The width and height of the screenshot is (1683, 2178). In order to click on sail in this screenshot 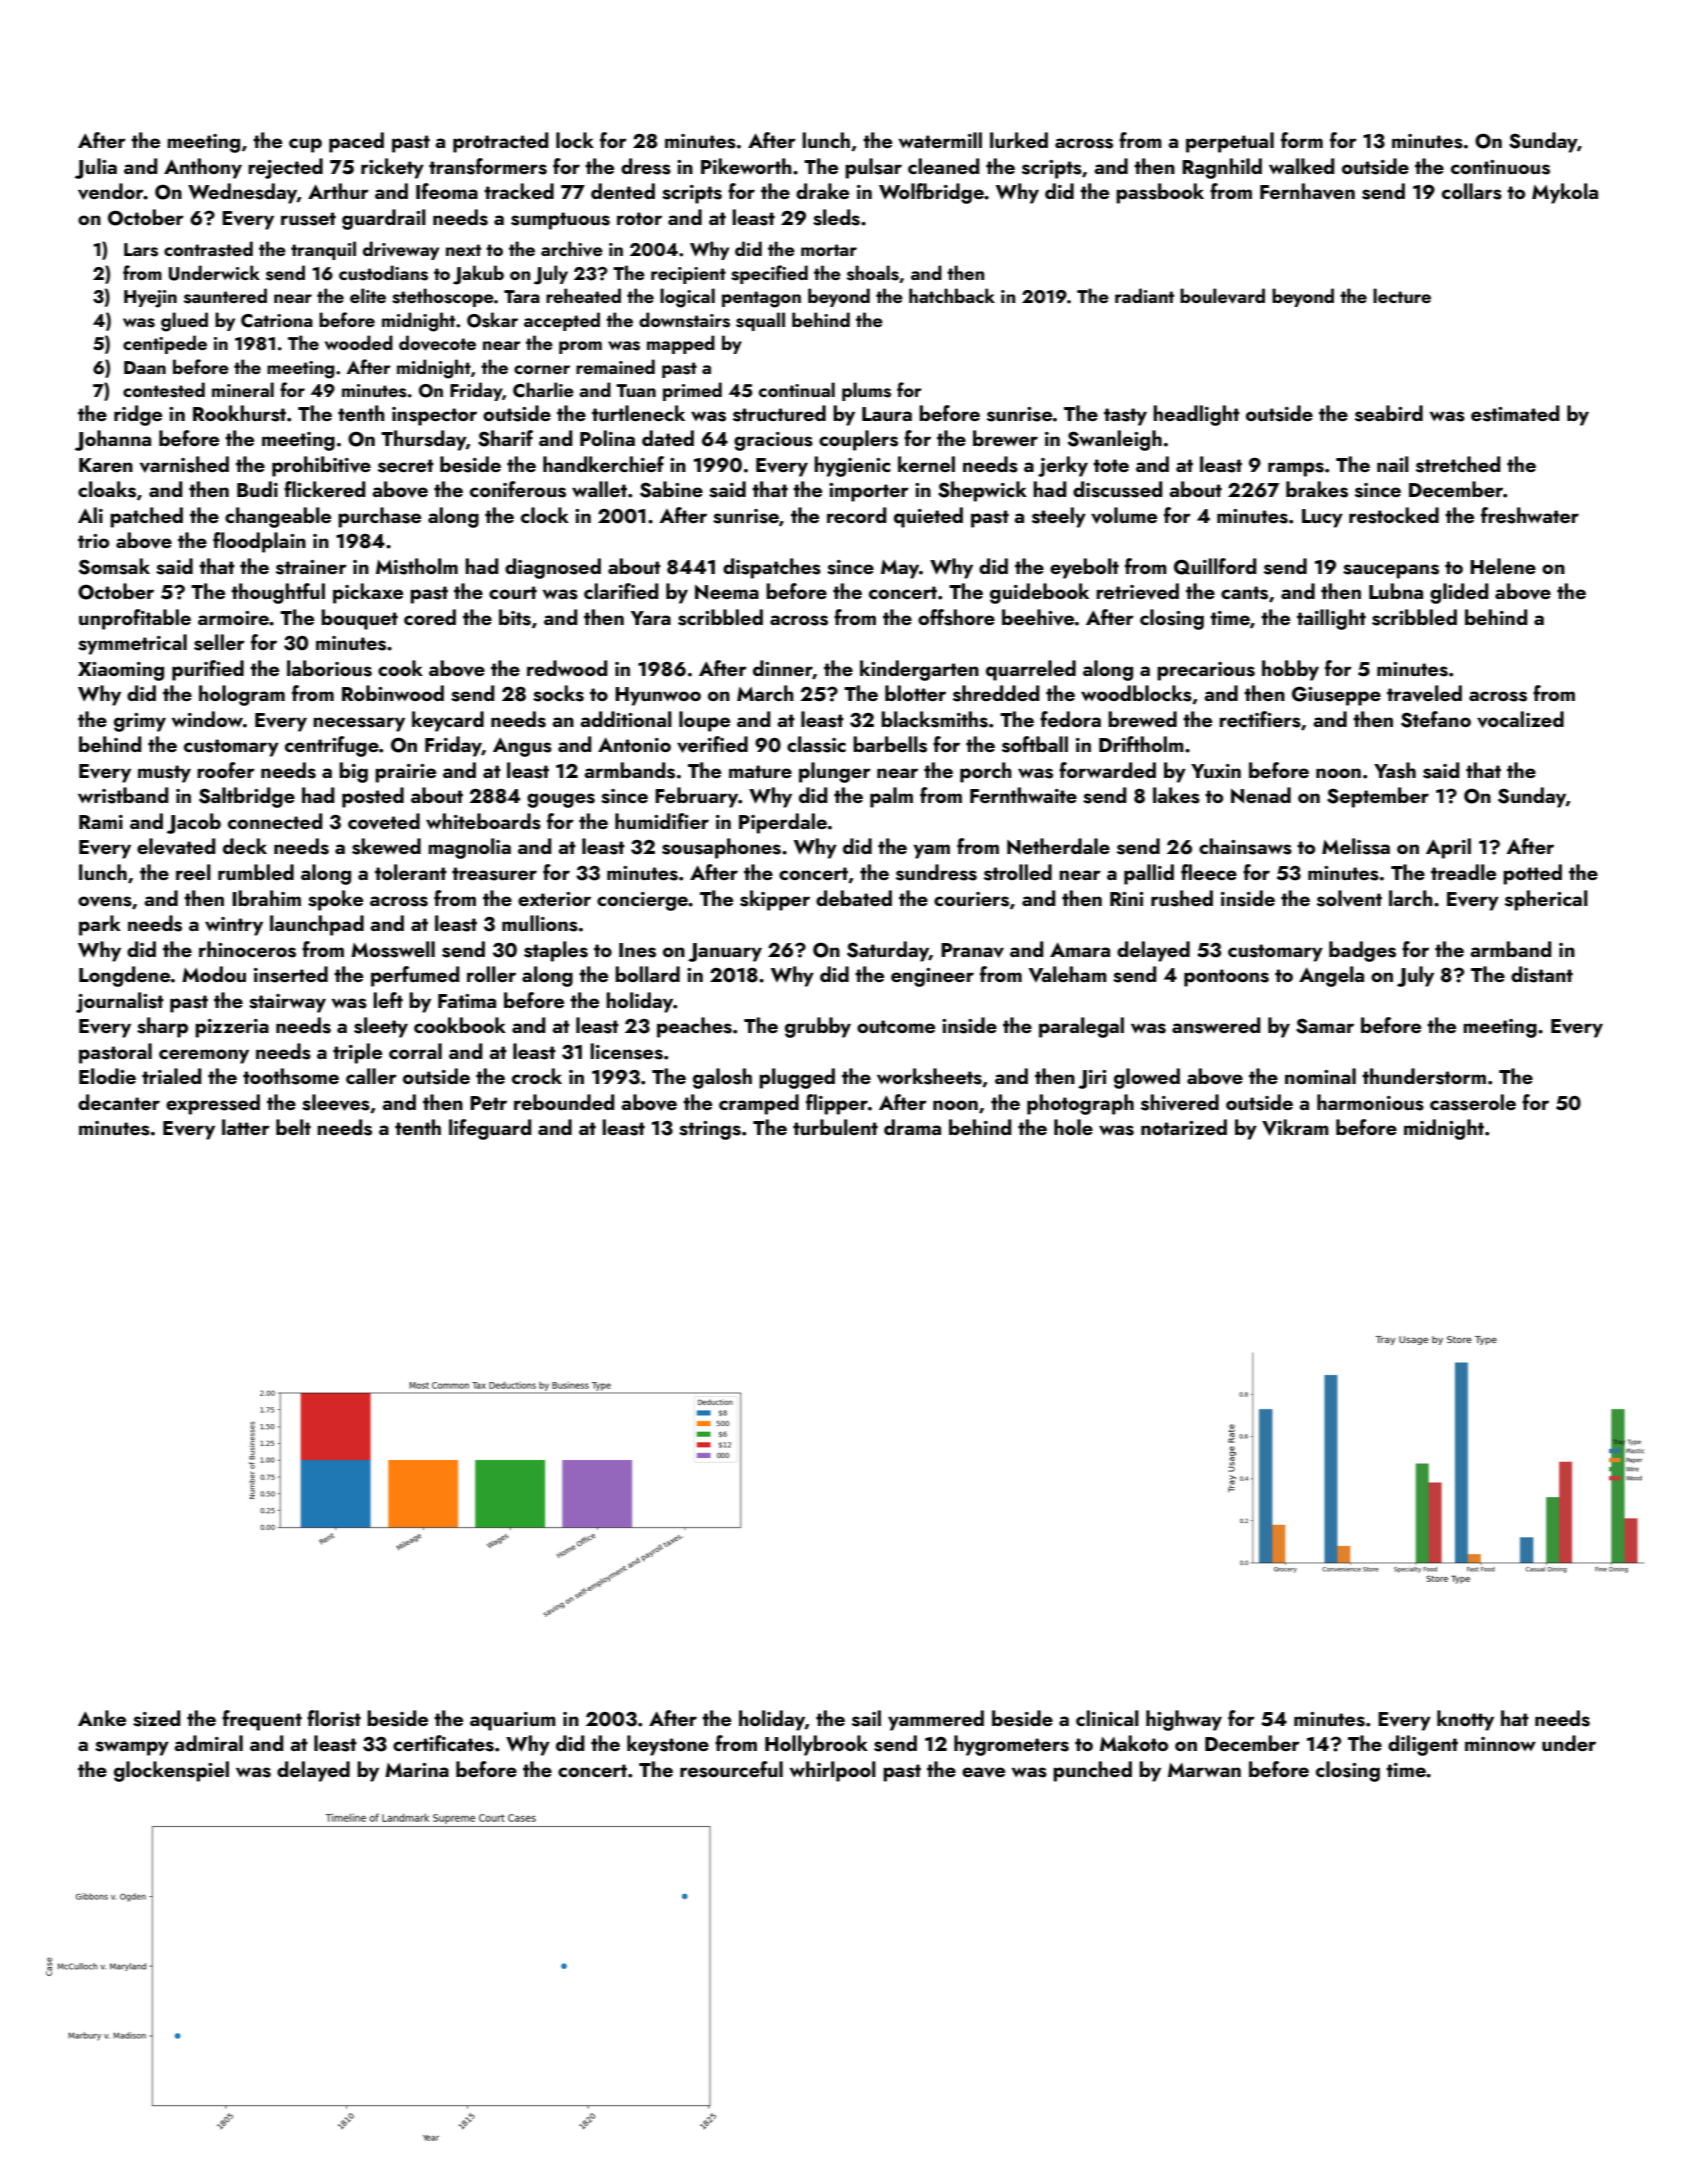, I will do `click(866, 1718)`.
